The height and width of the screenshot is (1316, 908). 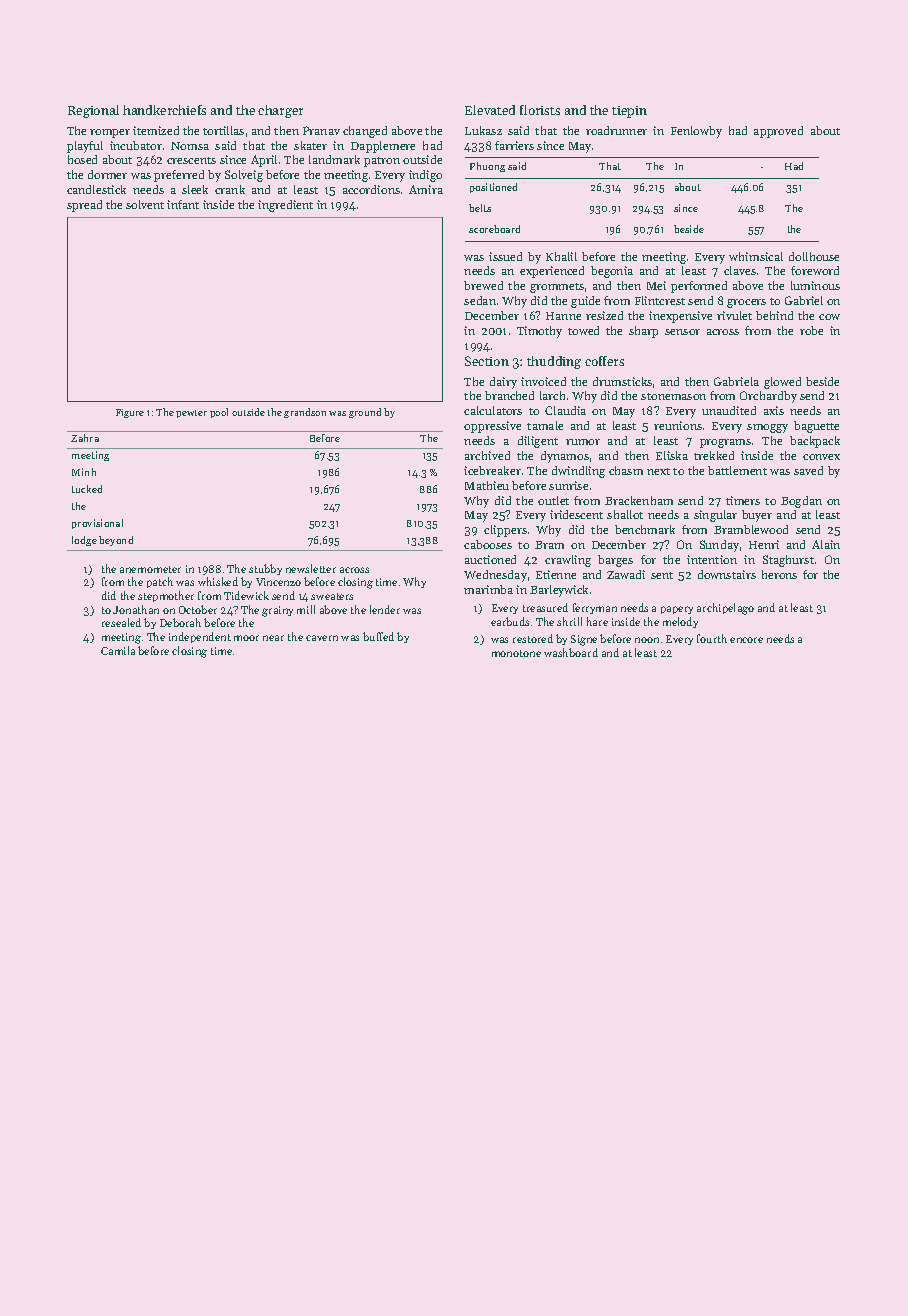 What do you see at coordinates (734, 315) in the screenshot?
I see `rivulet` at bounding box center [734, 315].
